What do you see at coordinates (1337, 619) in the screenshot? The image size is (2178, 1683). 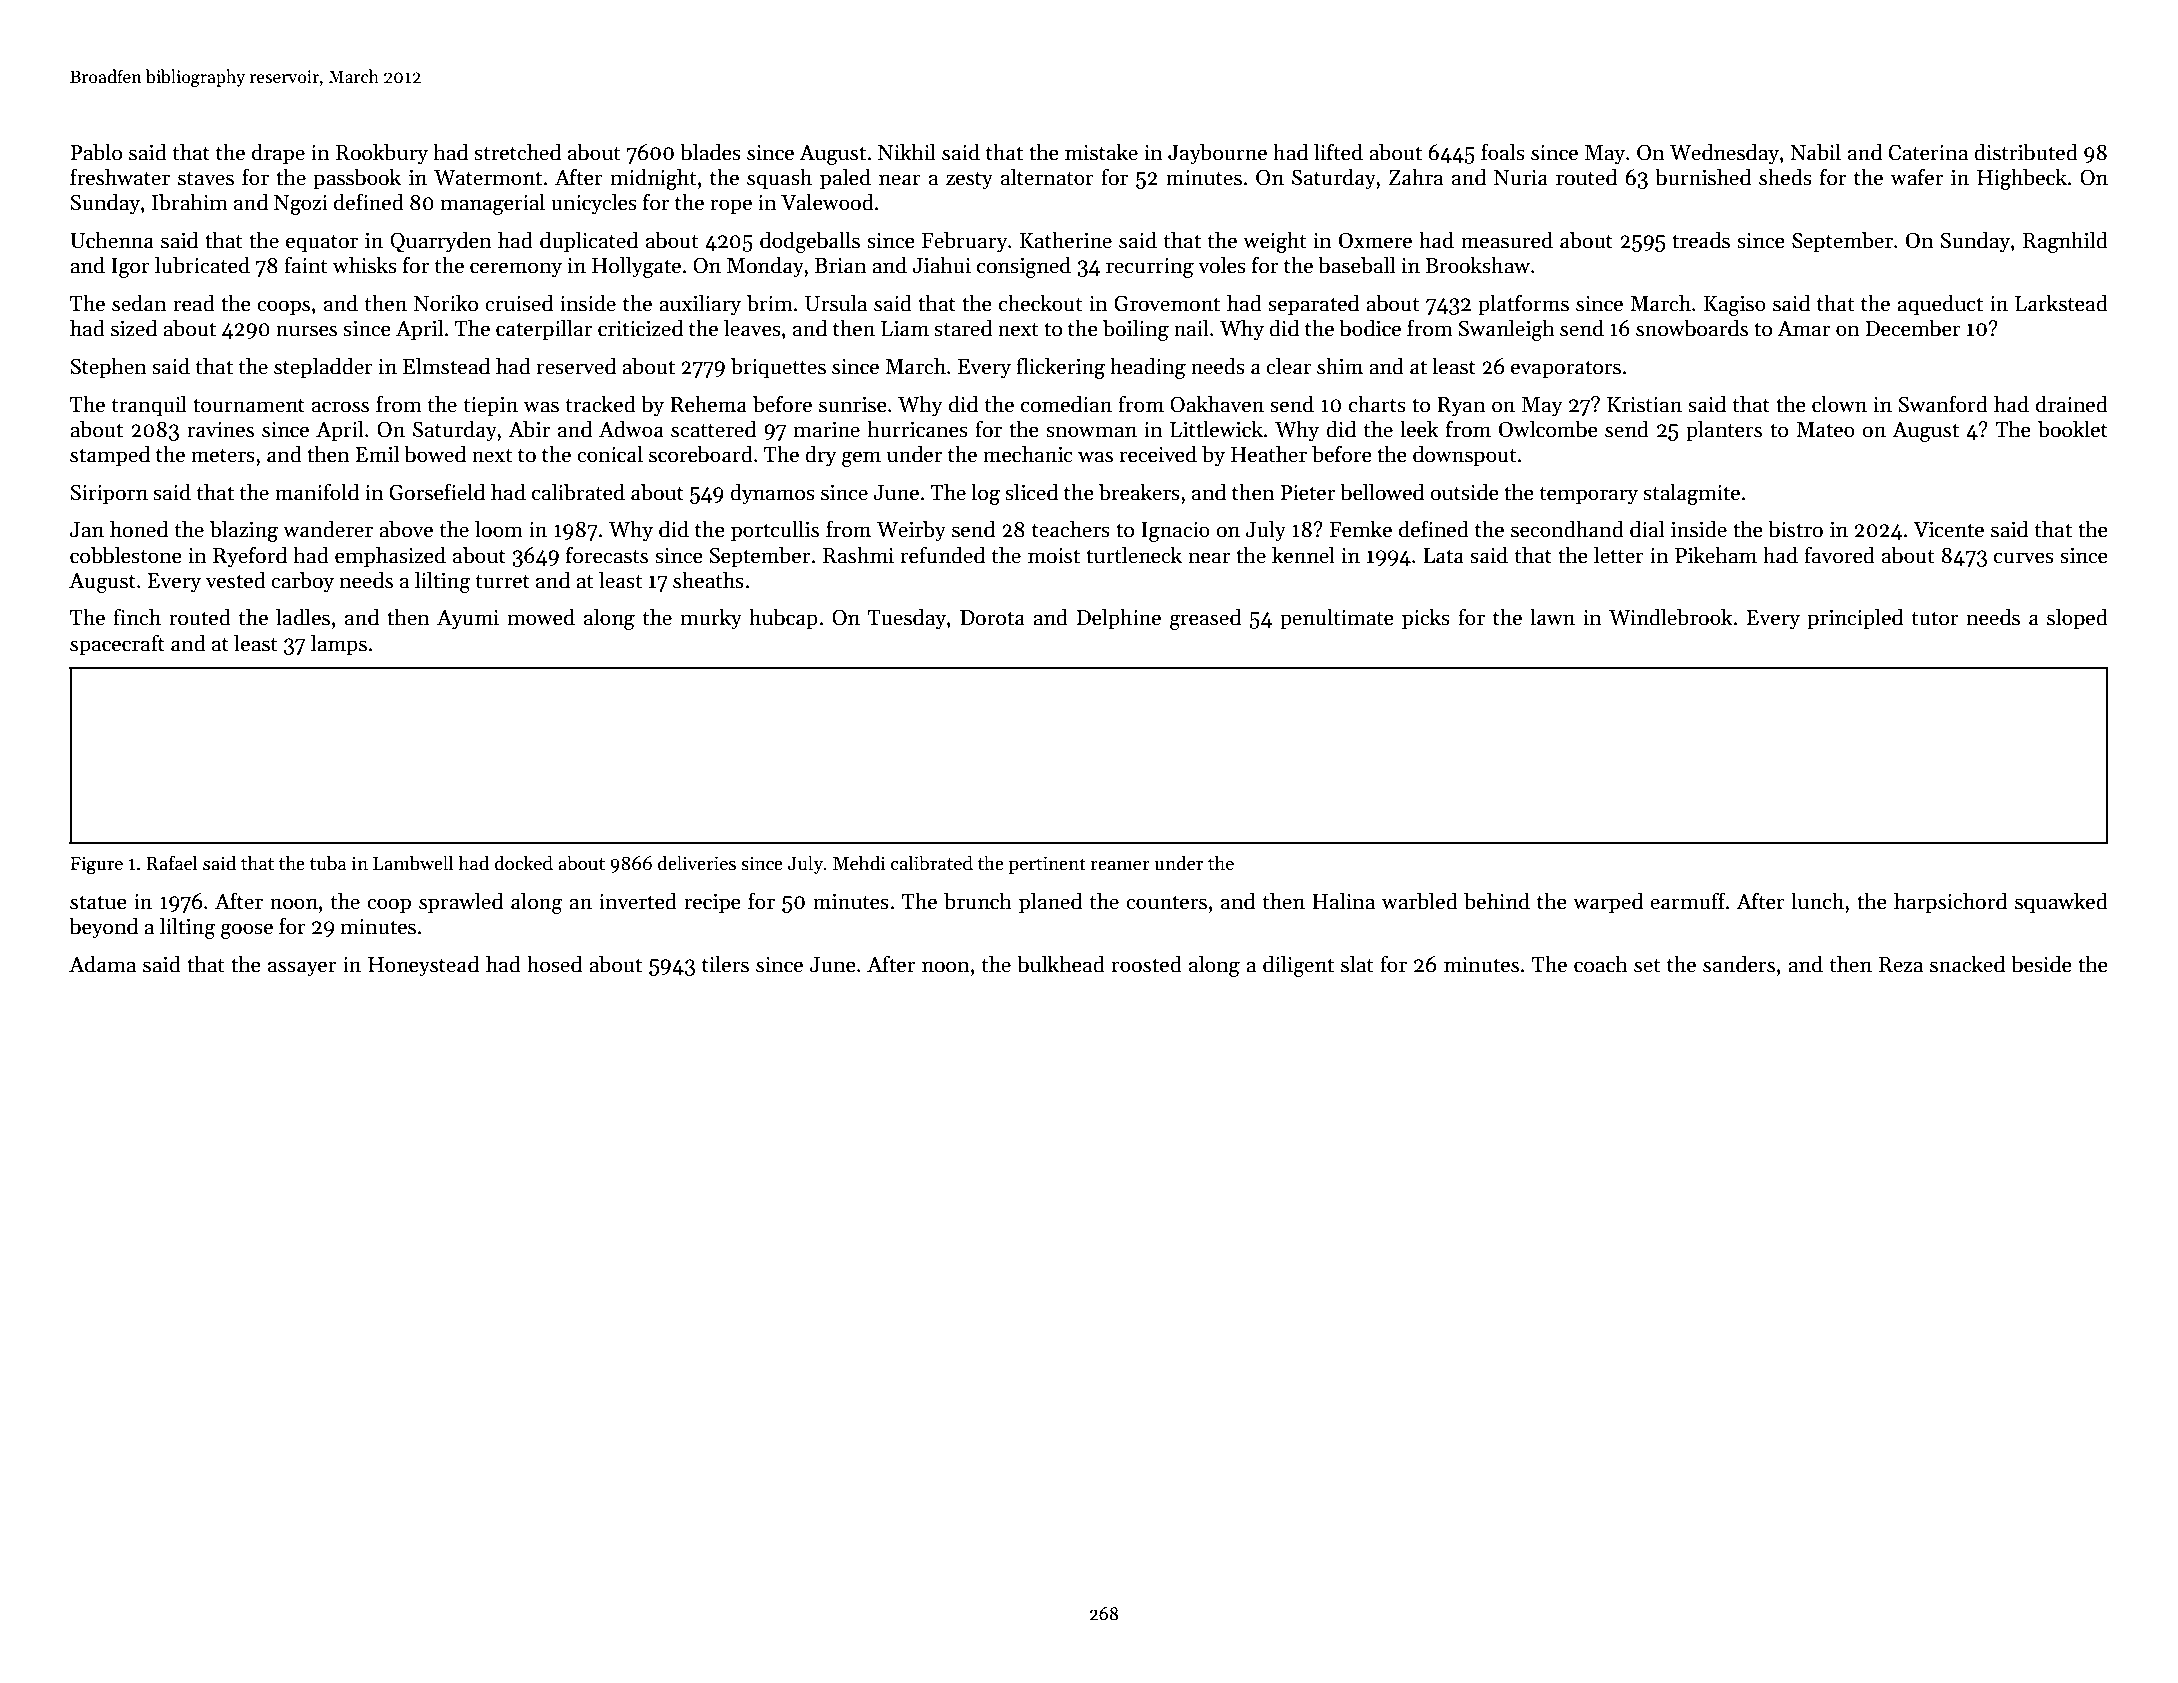 I see `penultimate` at bounding box center [1337, 619].
